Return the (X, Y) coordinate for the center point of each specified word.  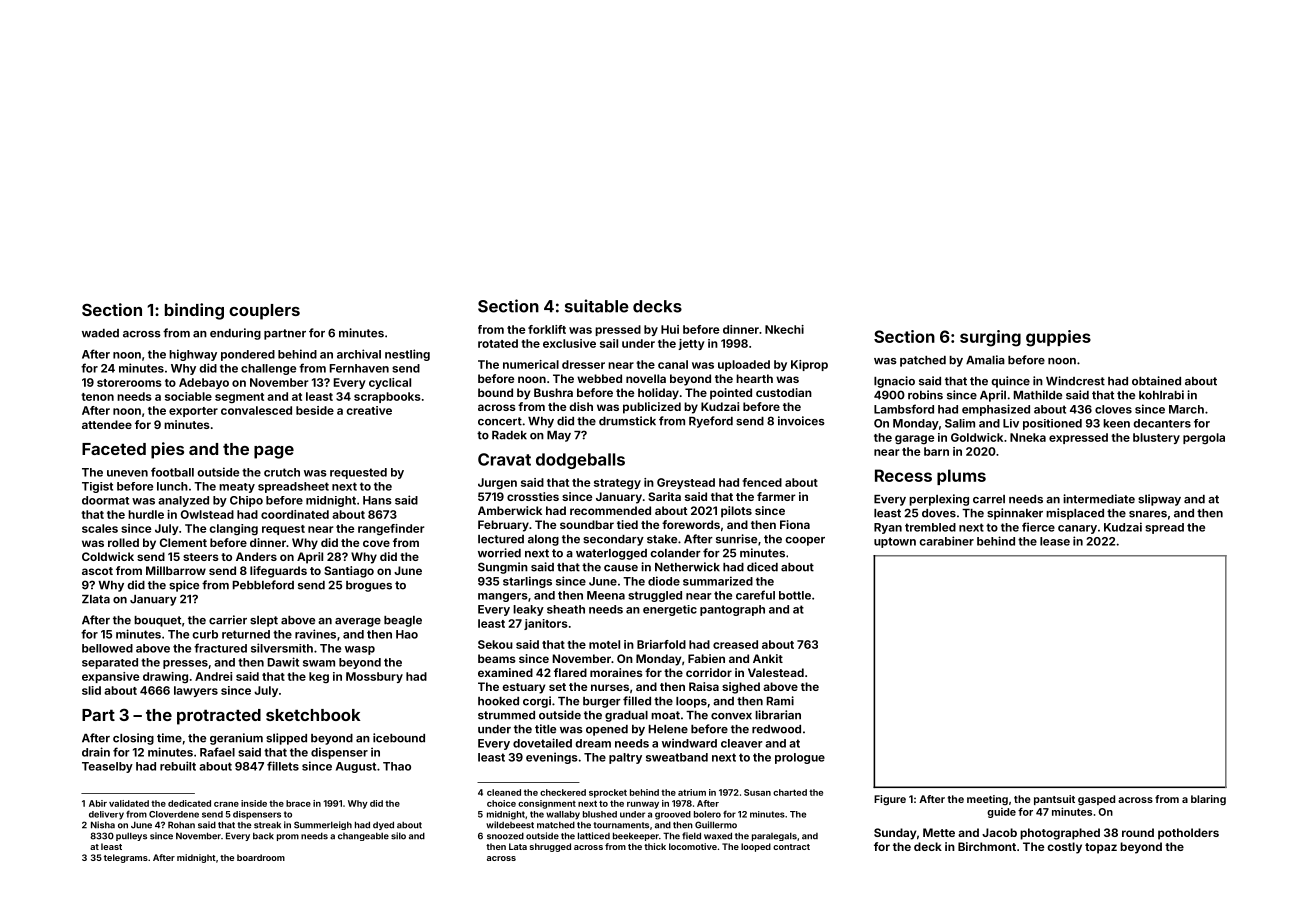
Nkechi (784, 329)
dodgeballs (580, 461)
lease (1055, 541)
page (274, 452)
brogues (369, 586)
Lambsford (904, 409)
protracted (219, 717)
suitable (597, 306)
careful (755, 595)
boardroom (261, 857)
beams (497, 658)
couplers (264, 312)
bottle (795, 595)
